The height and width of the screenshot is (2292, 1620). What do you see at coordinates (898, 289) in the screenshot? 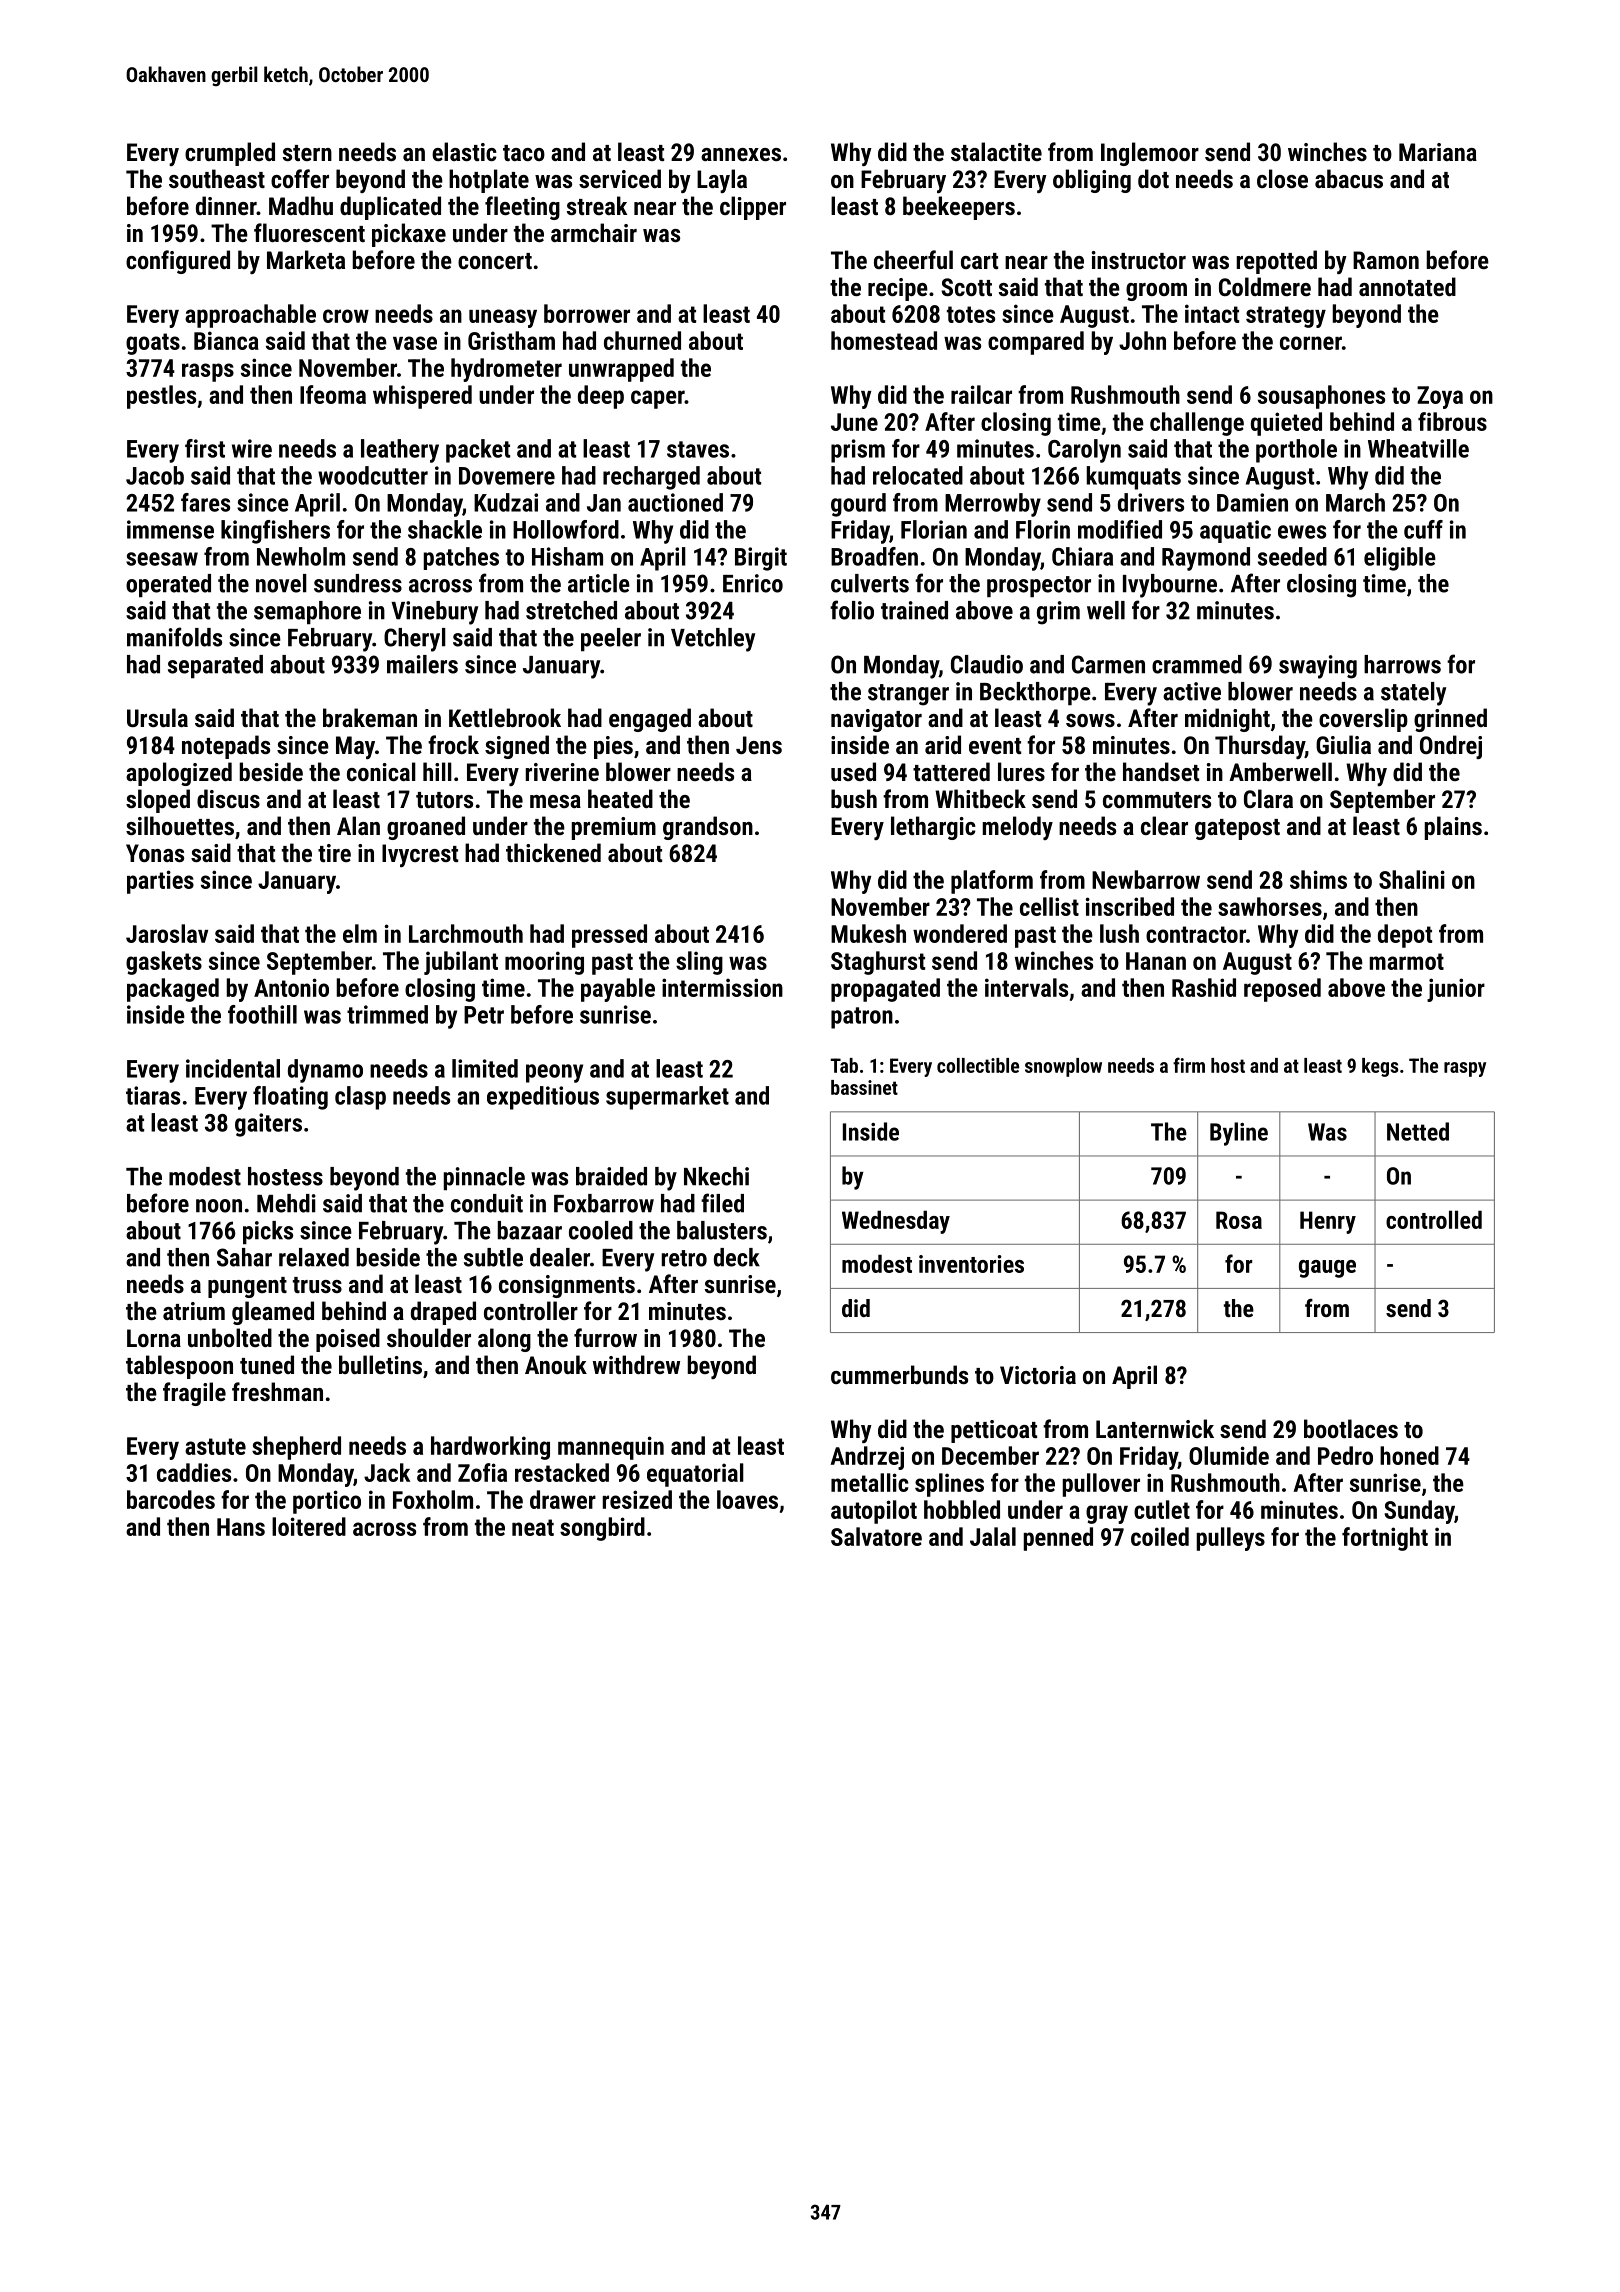
I see `recipe` at bounding box center [898, 289].
